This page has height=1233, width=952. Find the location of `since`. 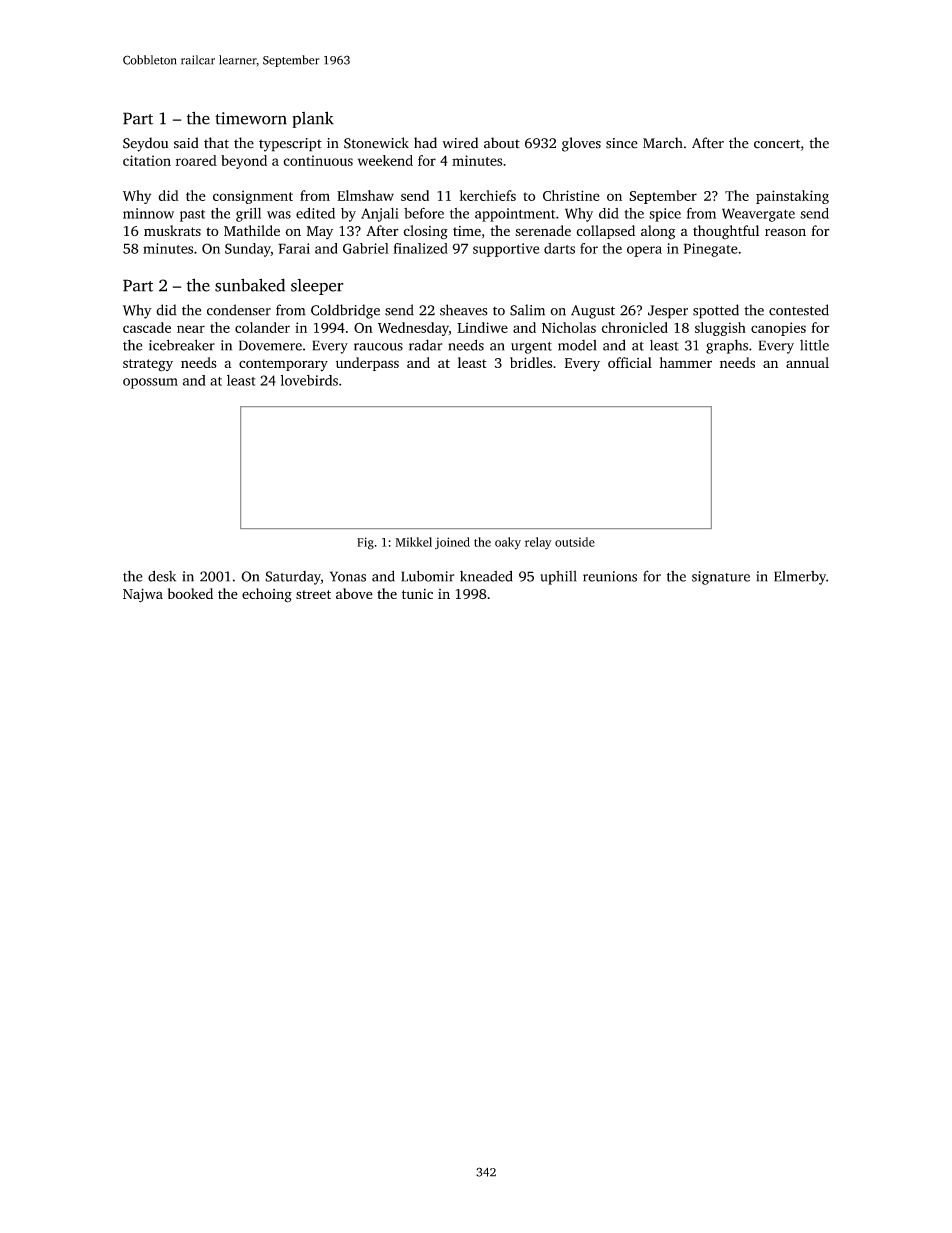

since is located at coordinates (622, 143).
